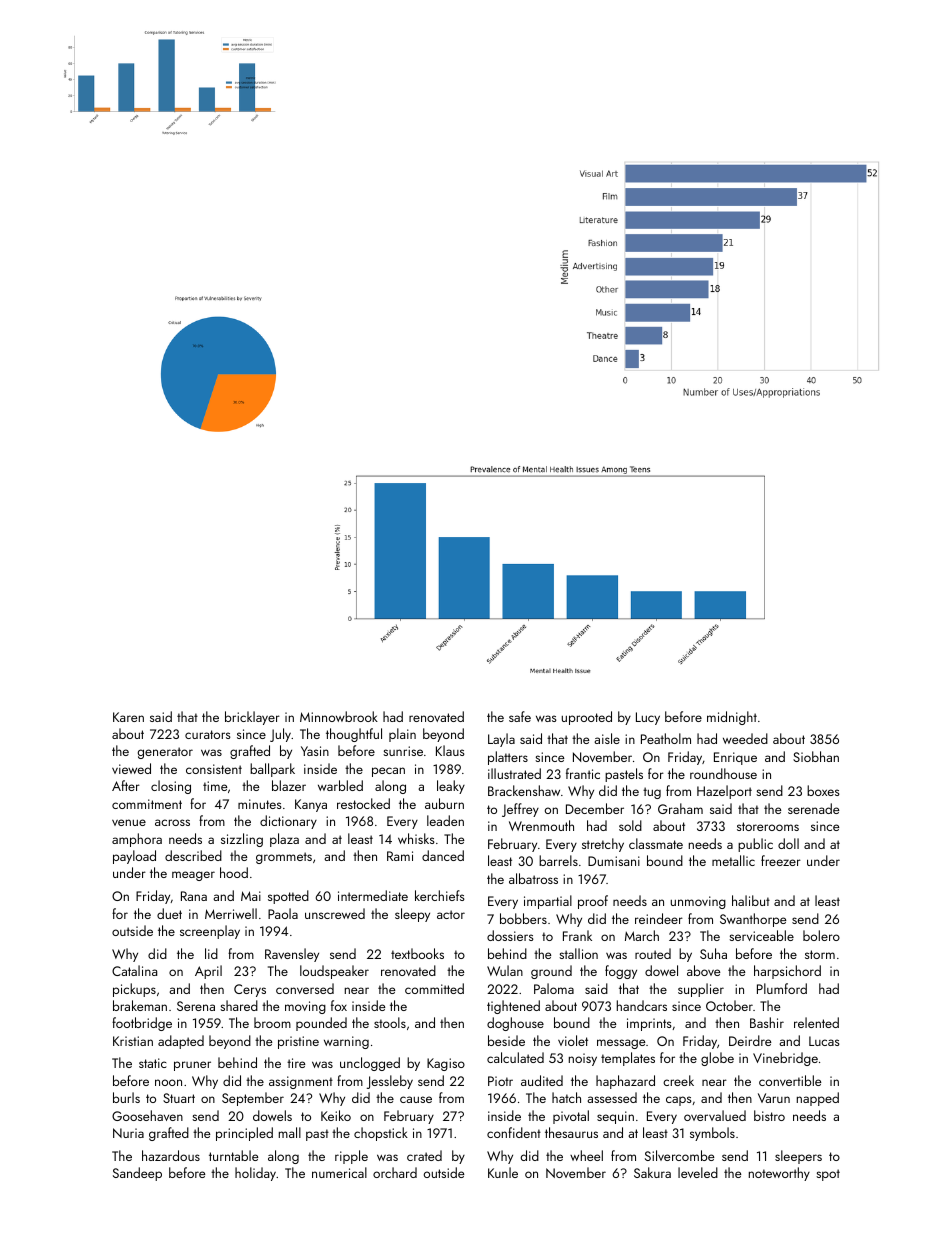 The height and width of the screenshot is (1233, 952). Describe the element at coordinates (520, 716) in the screenshot. I see `safe` at that location.
